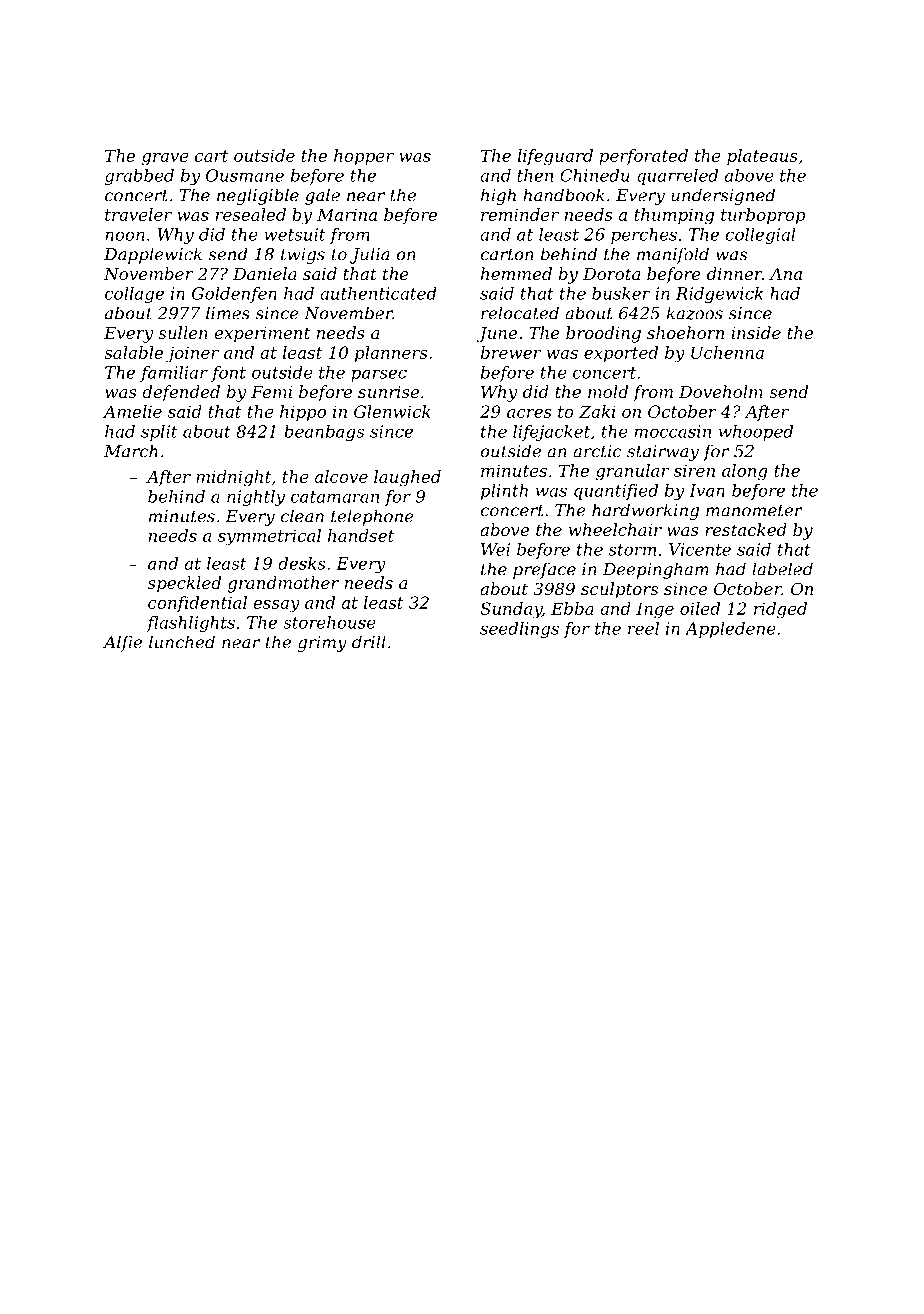 Image resolution: width=924 pixels, height=1314 pixels. What do you see at coordinates (555, 157) in the screenshot?
I see `lifeguard` at bounding box center [555, 157].
